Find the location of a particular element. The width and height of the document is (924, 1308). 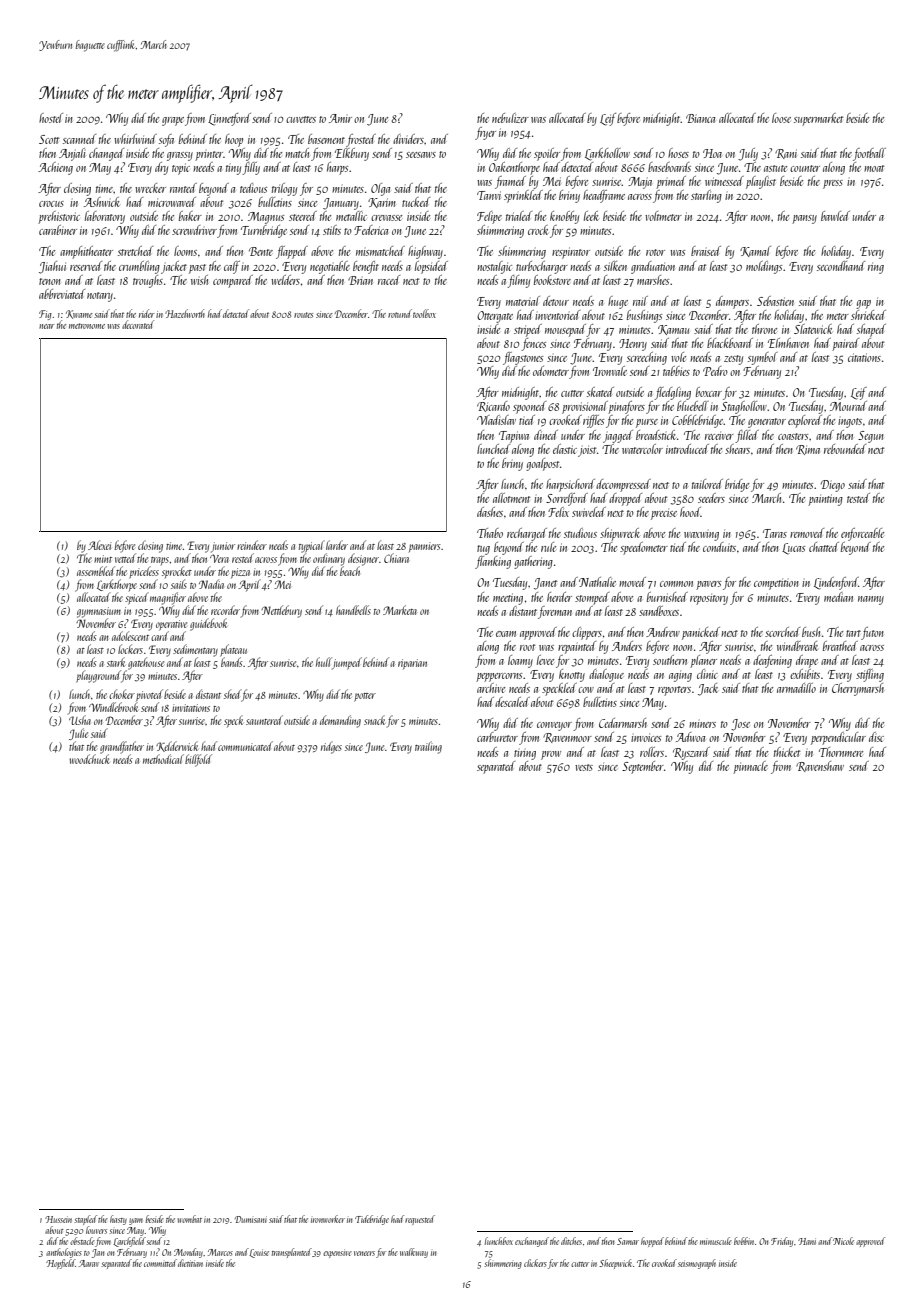

stapled is located at coordinates (85, 1220).
